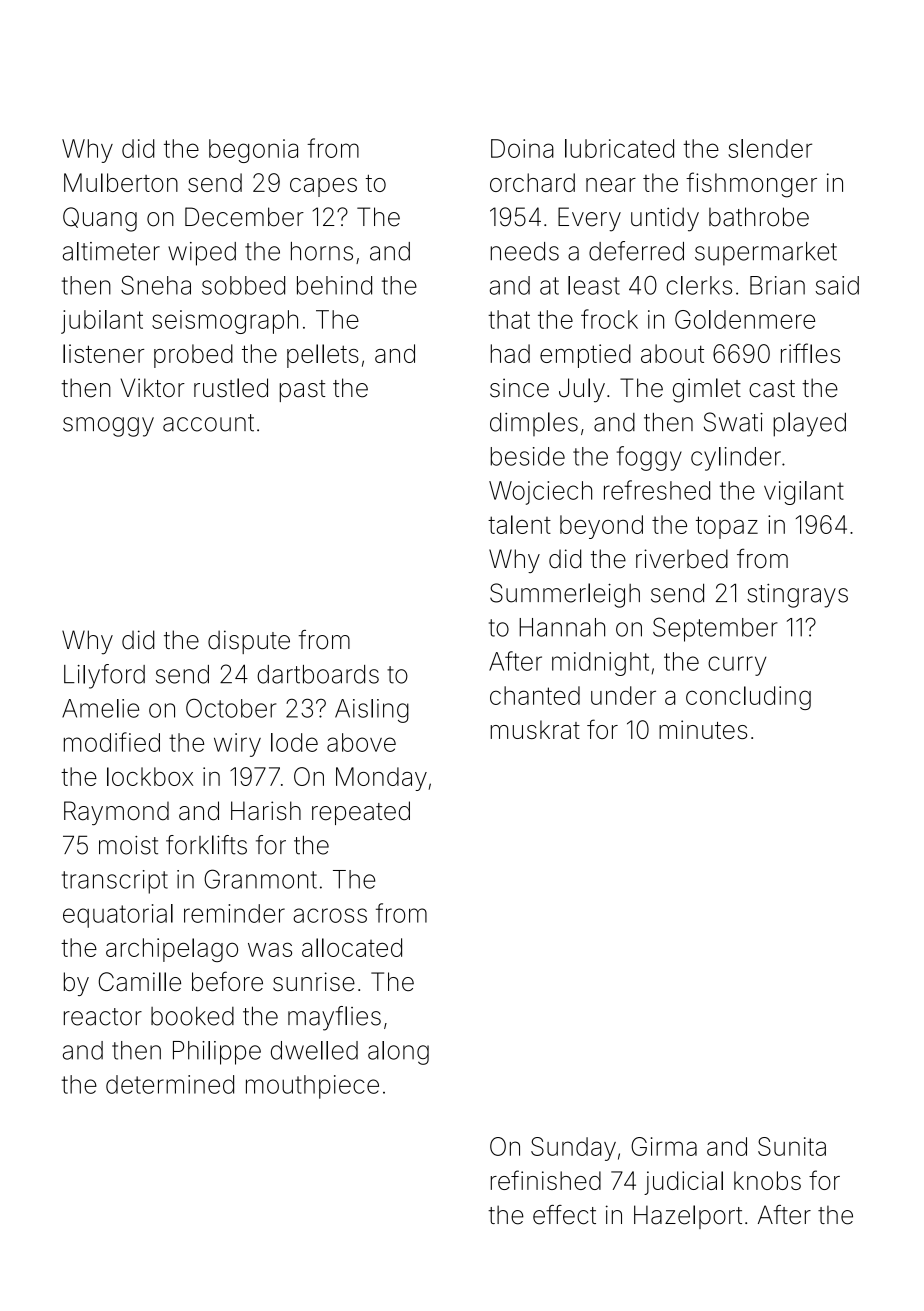 The height and width of the screenshot is (1311, 924). I want to click on chanted, so click(535, 695).
